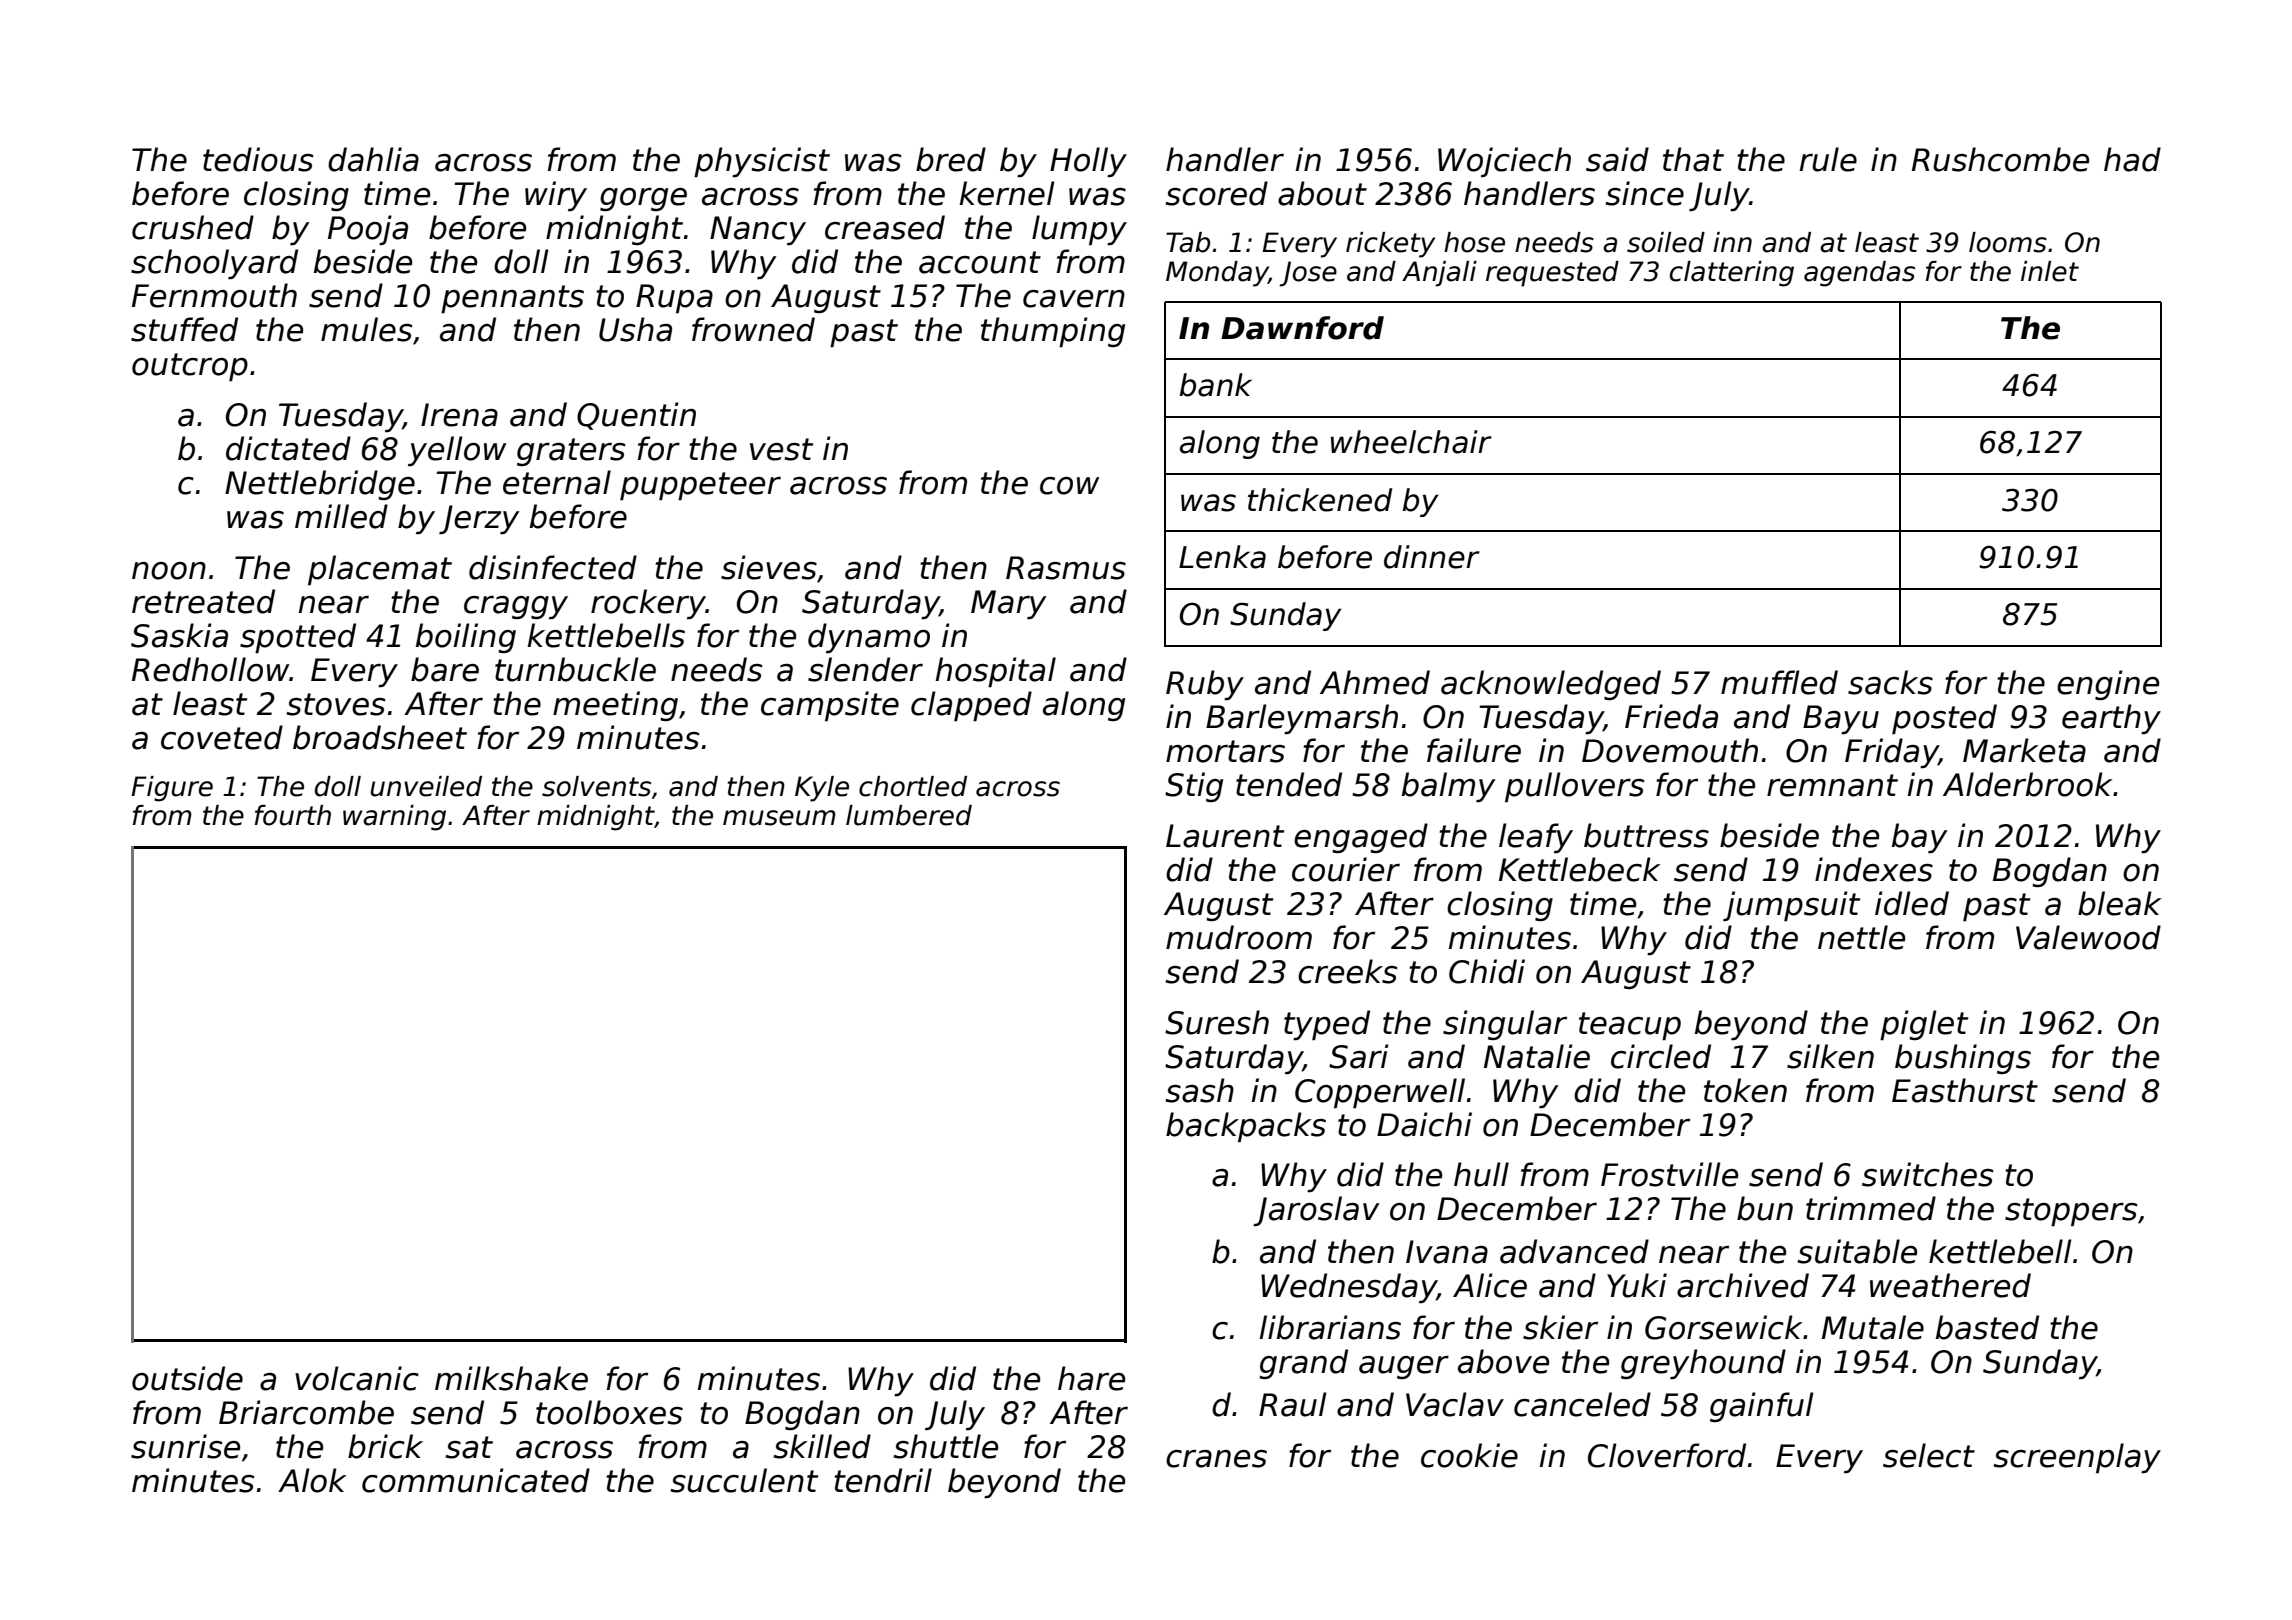  I want to click on physicist, so click(762, 162).
